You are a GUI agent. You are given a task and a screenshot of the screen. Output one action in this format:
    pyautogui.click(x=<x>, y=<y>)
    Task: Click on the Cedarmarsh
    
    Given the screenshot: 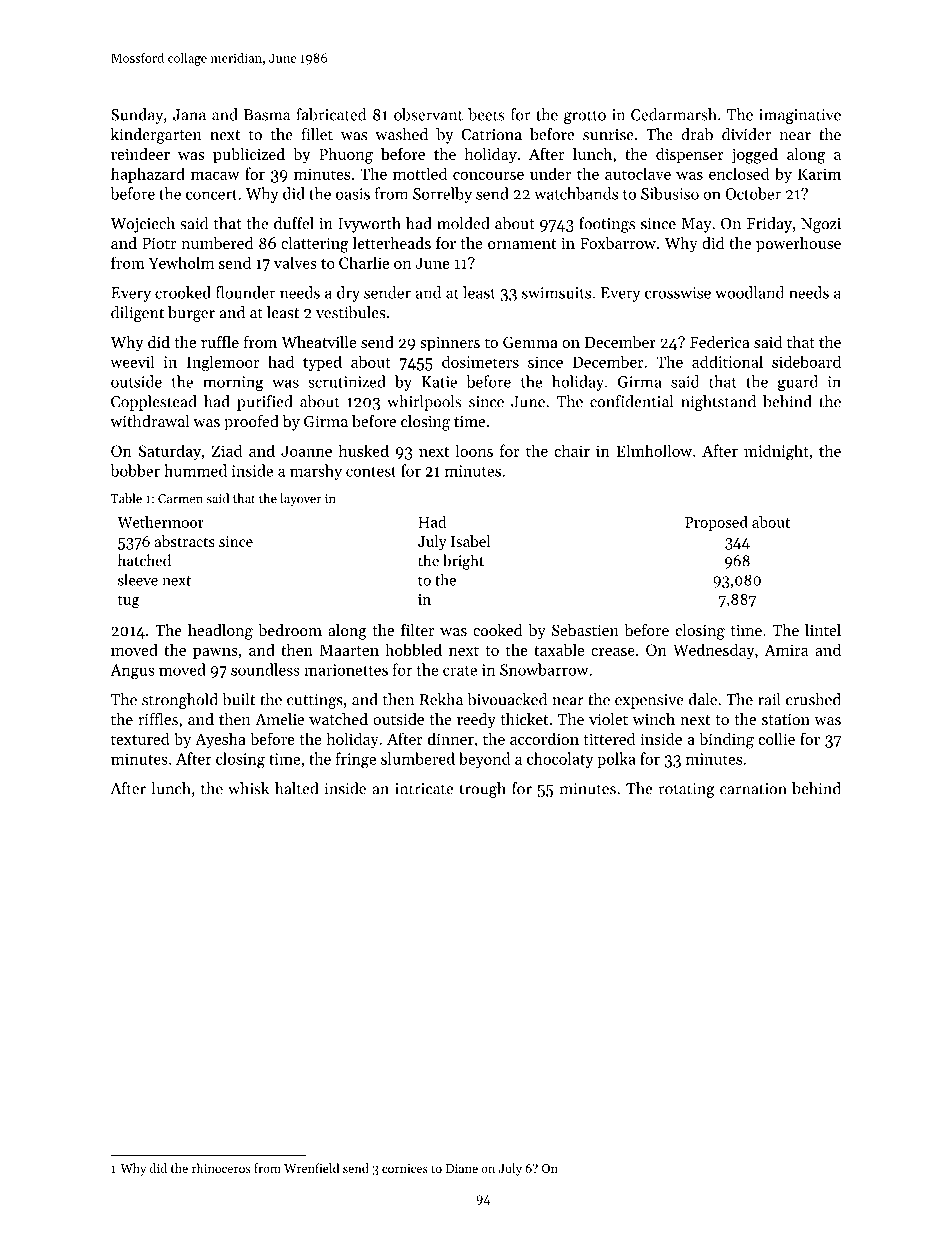 What is the action you would take?
    pyautogui.click(x=674, y=114)
